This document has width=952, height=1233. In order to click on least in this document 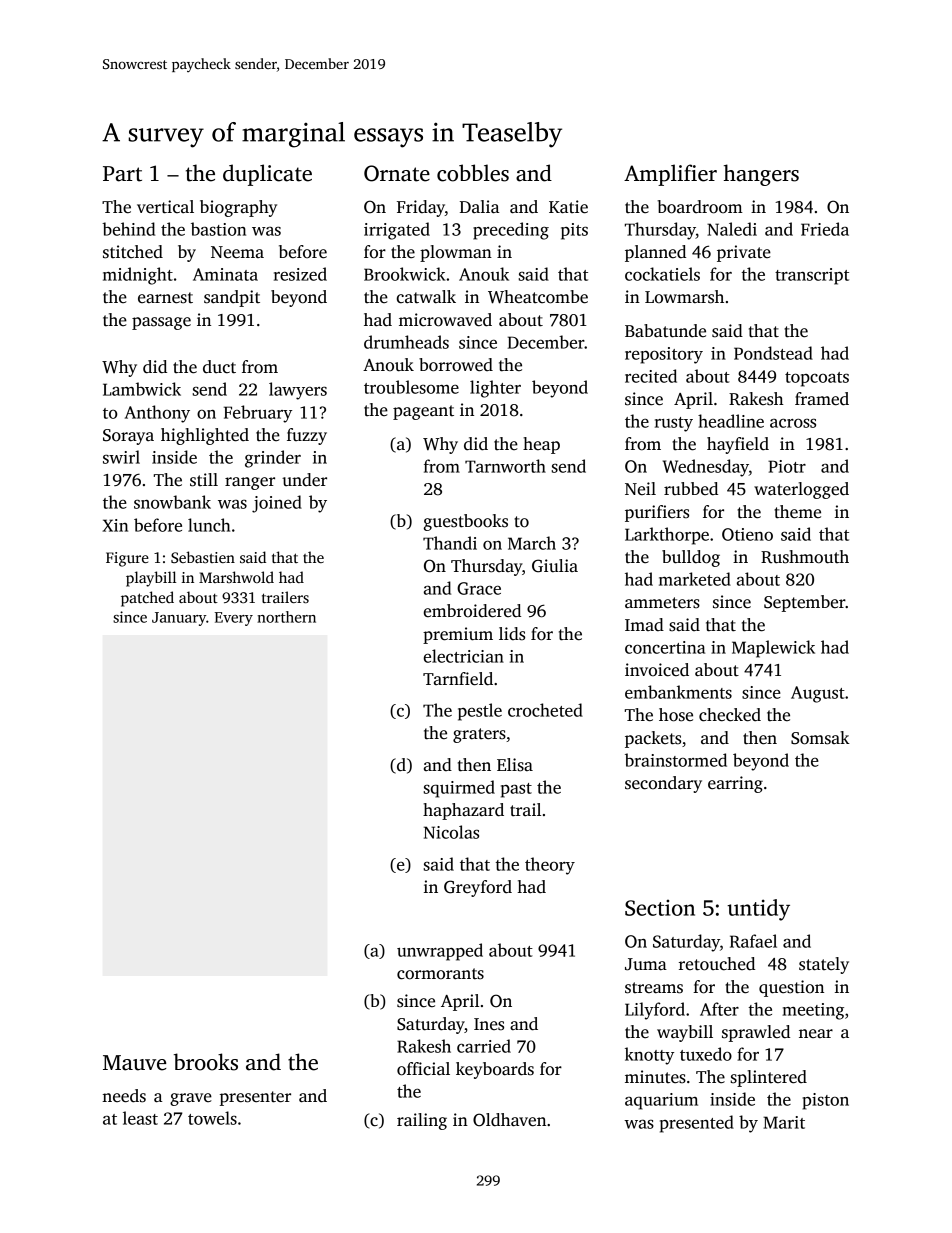, I will do `click(140, 1118)`.
